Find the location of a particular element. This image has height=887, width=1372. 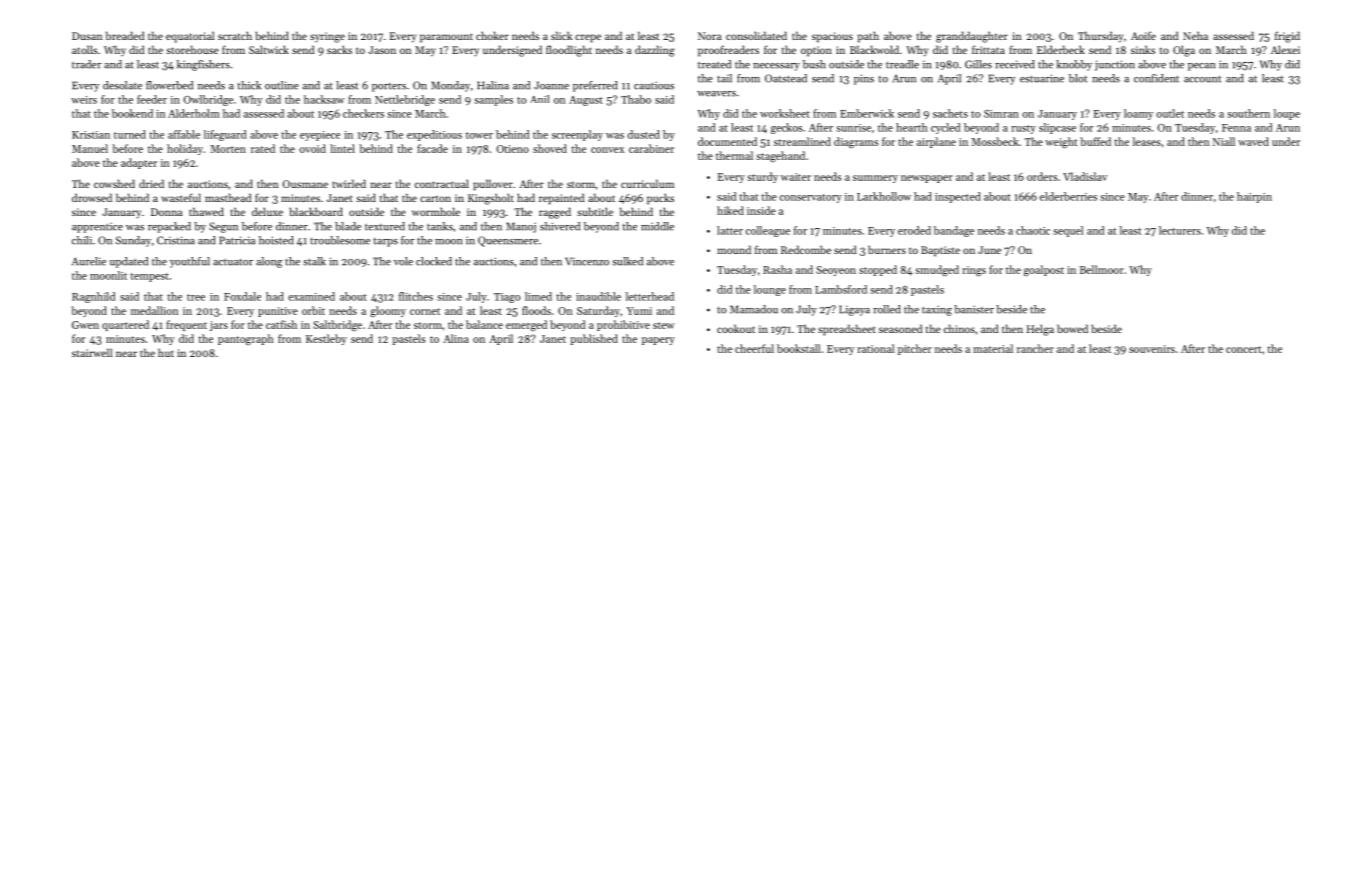

frittata is located at coordinates (988, 49).
